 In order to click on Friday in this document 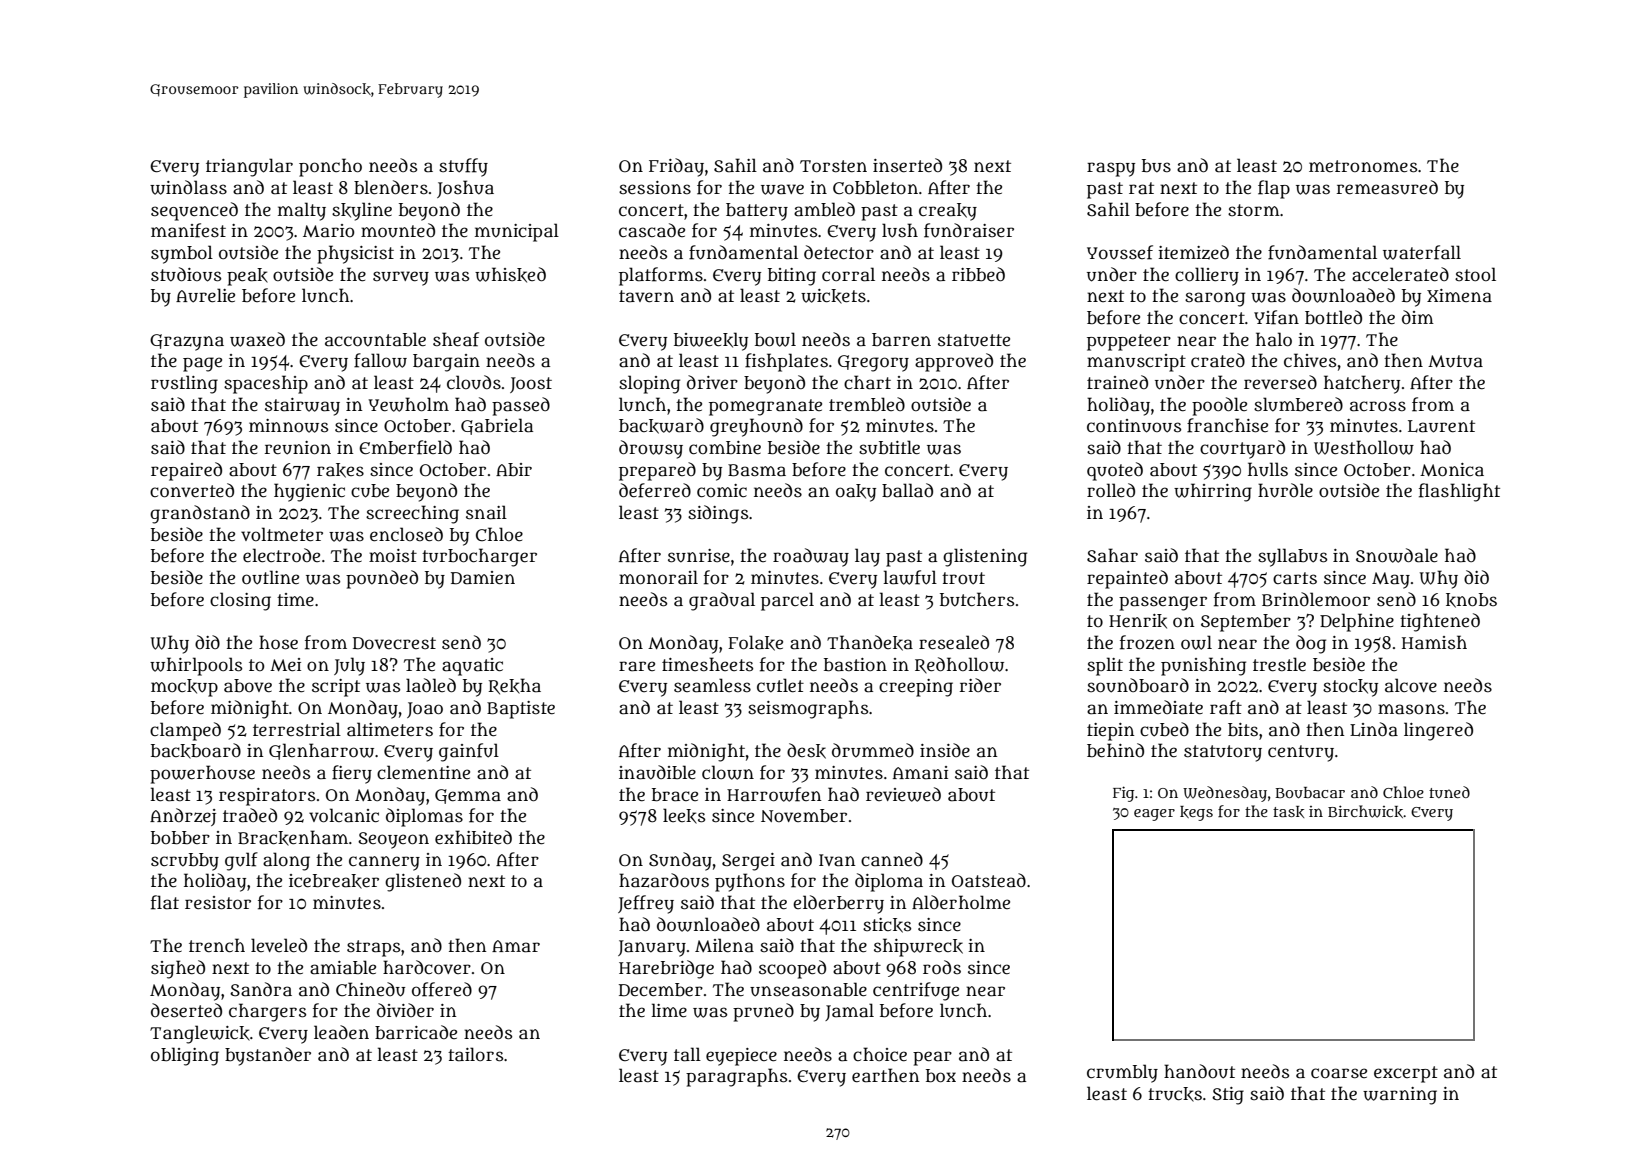, I will do `click(676, 167)`.
